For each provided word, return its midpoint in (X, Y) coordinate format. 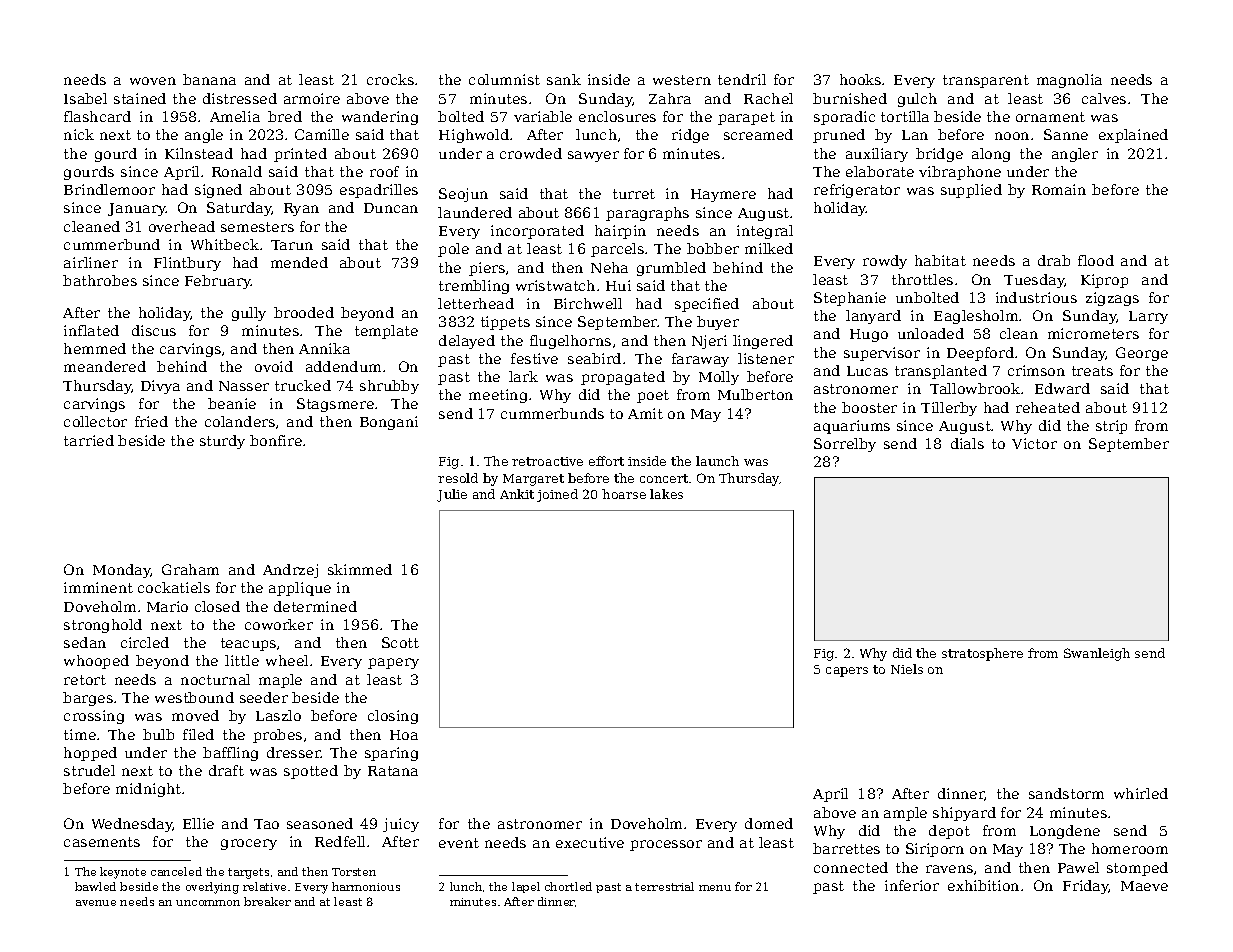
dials (967, 443)
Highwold (474, 136)
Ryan (301, 209)
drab (1054, 260)
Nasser (244, 386)
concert (664, 478)
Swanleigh (1097, 654)
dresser (294, 752)
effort (606, 461)
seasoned (320, 823)
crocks (390, 79)
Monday (122, 571)
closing (393, 717)
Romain (1059, 189)
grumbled (671, 269)
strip (1111, 427)
